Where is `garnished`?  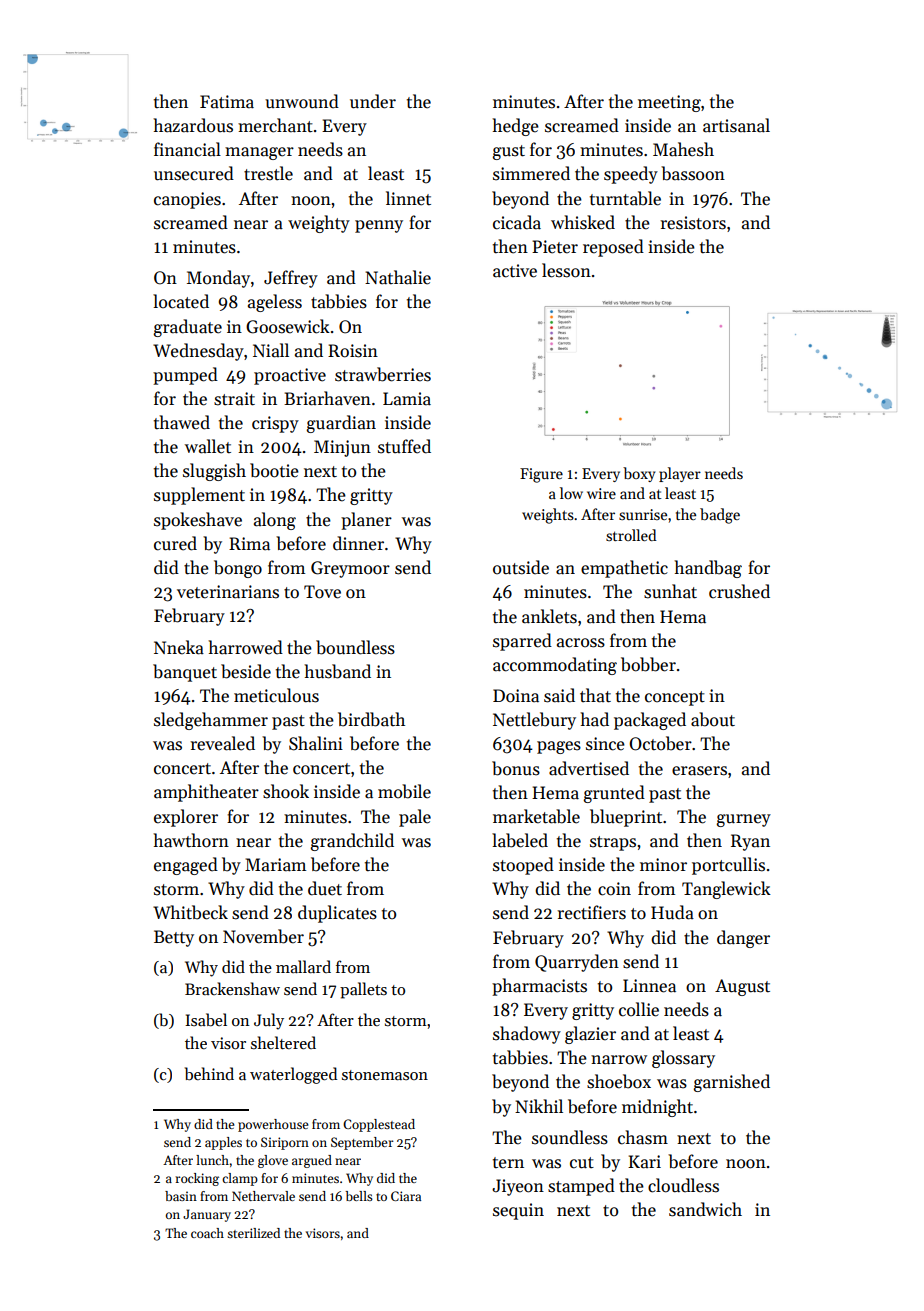
garnished is located at coordinates (732, 1083).
